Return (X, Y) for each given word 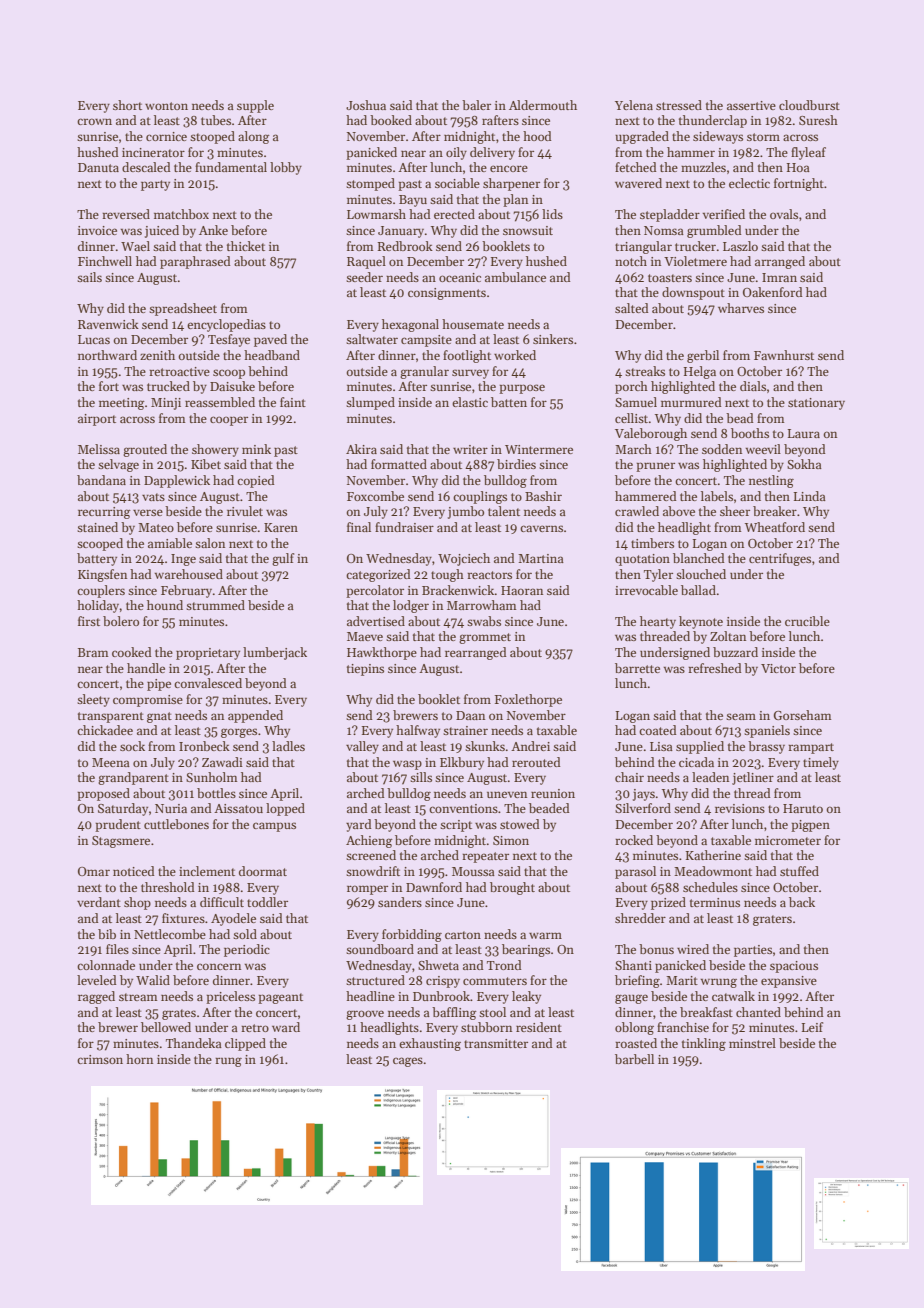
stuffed (799, 871)
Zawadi (222, 762)
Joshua (366, 105)
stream (138, 997)
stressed (679, 105)
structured (375, 980)
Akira (361, 449)
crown (94, 121)
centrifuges (780, 559)
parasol (635, 872)
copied (256, 481)
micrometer (788, 840)
